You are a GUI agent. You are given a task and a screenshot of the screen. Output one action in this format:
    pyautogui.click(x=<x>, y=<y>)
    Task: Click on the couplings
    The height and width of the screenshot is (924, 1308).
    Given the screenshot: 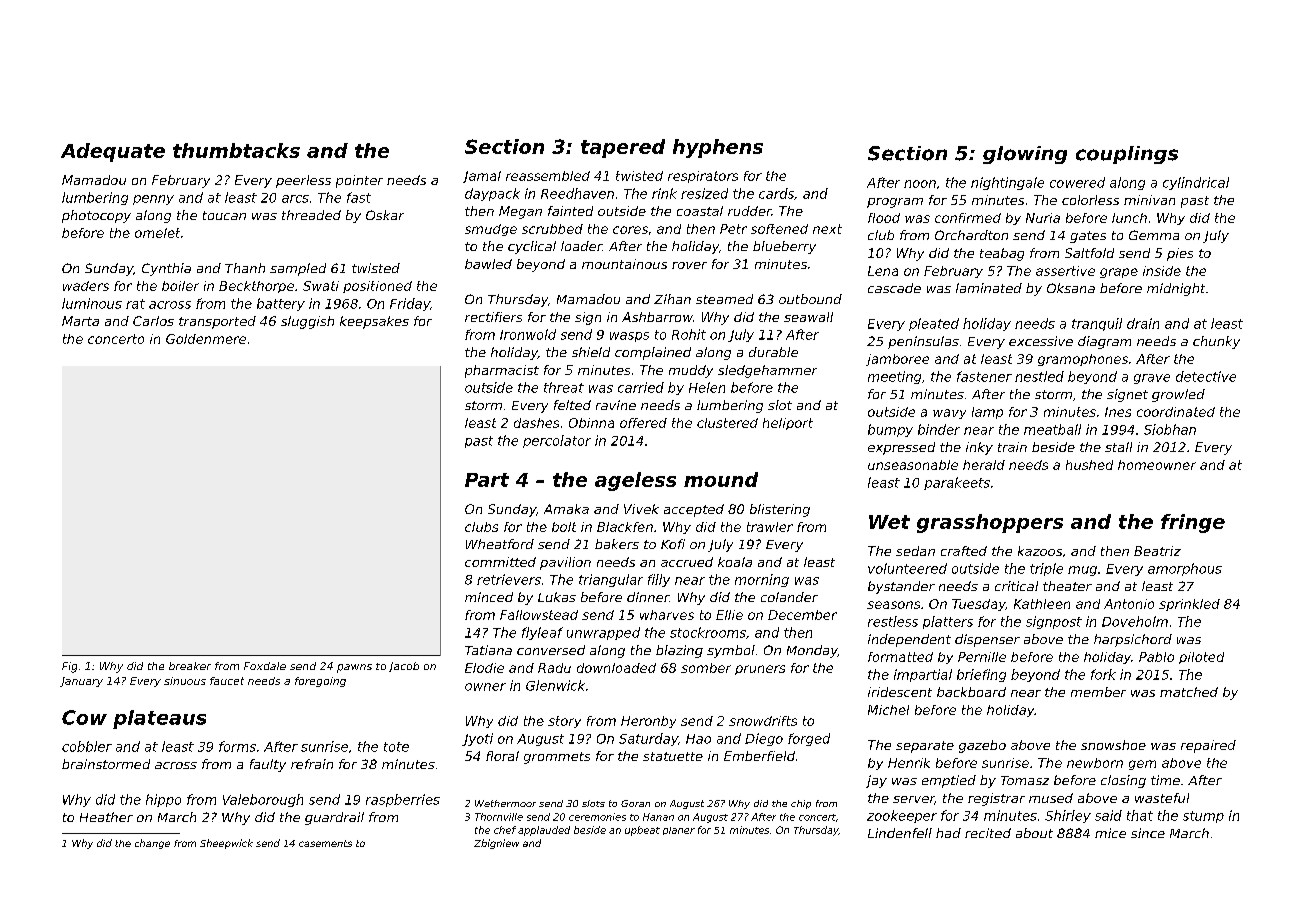 What is the action you would take?
    pyautogui.click(x=1127, y=155)
